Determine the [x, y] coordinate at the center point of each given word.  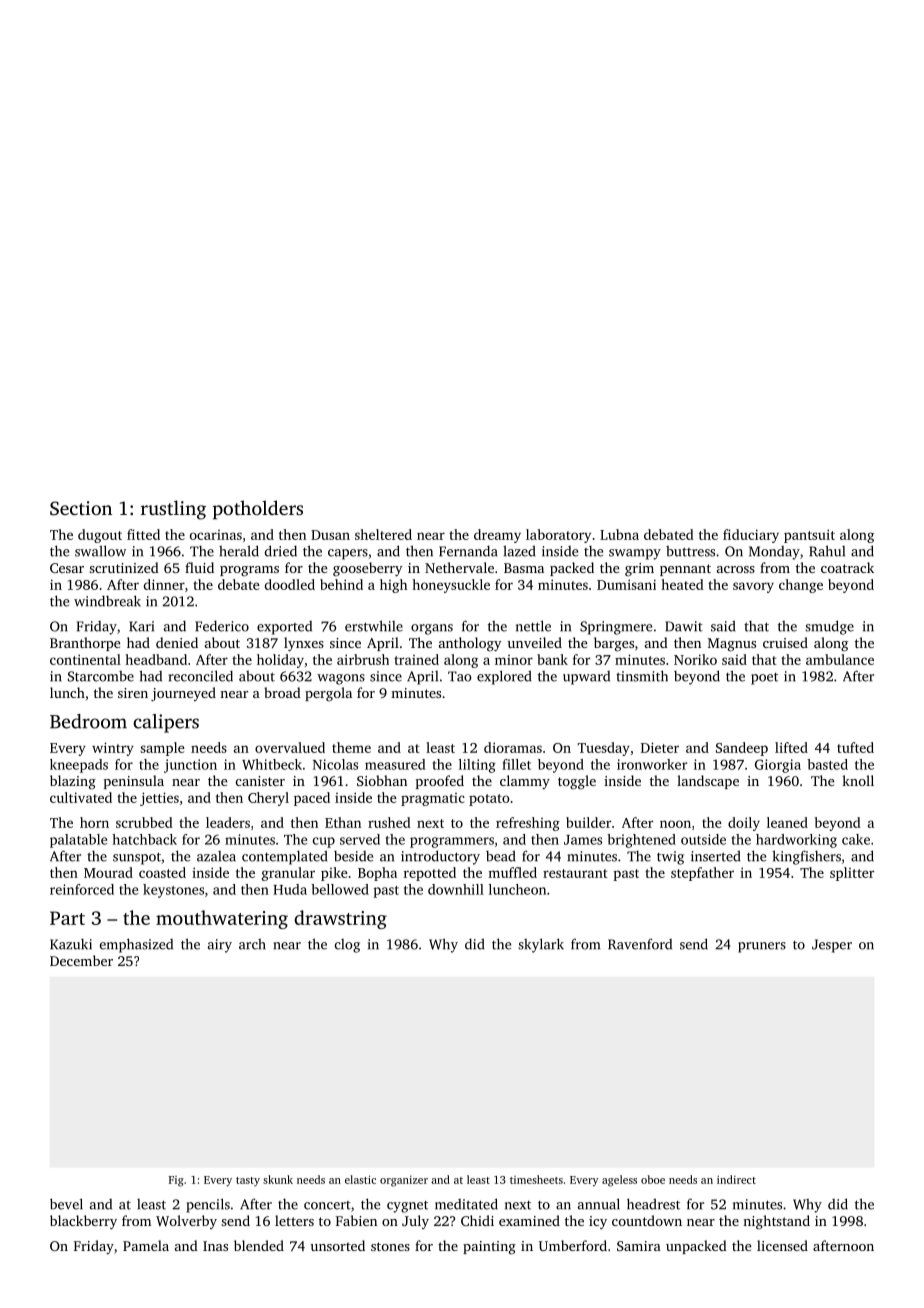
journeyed [183, 694]
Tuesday [603, 749]
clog [347, 946]
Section [81, 508]
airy [220, 946]
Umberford [573, 1245]
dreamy [497, 536]
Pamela [146, 1245]
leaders [228, 822]
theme [351, 747]
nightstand [776, 1222]
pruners [762, 947]
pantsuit [809, 536]
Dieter [660, 747]
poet [764, 679]
